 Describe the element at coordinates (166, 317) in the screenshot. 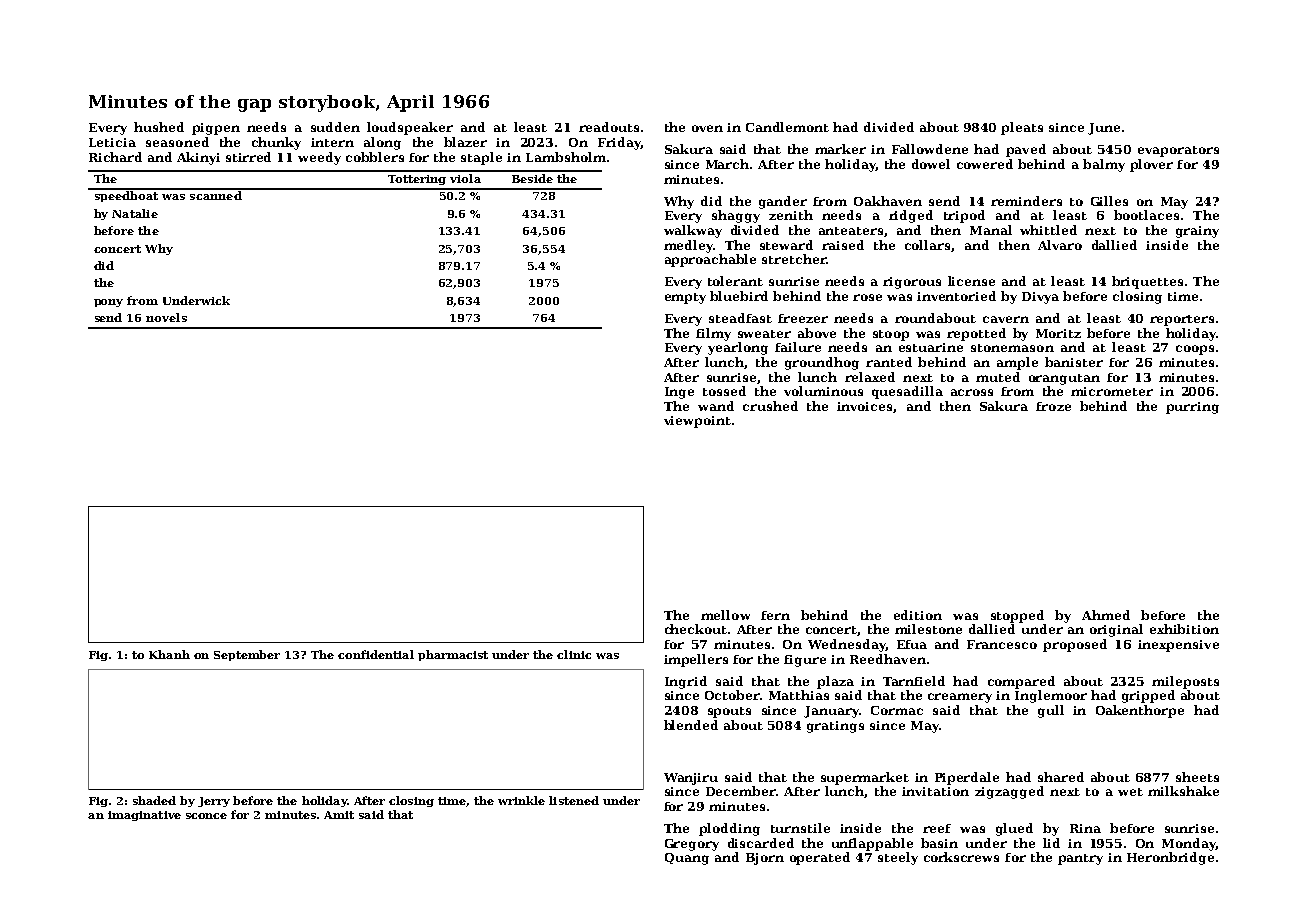

I see `novels` at that location.
